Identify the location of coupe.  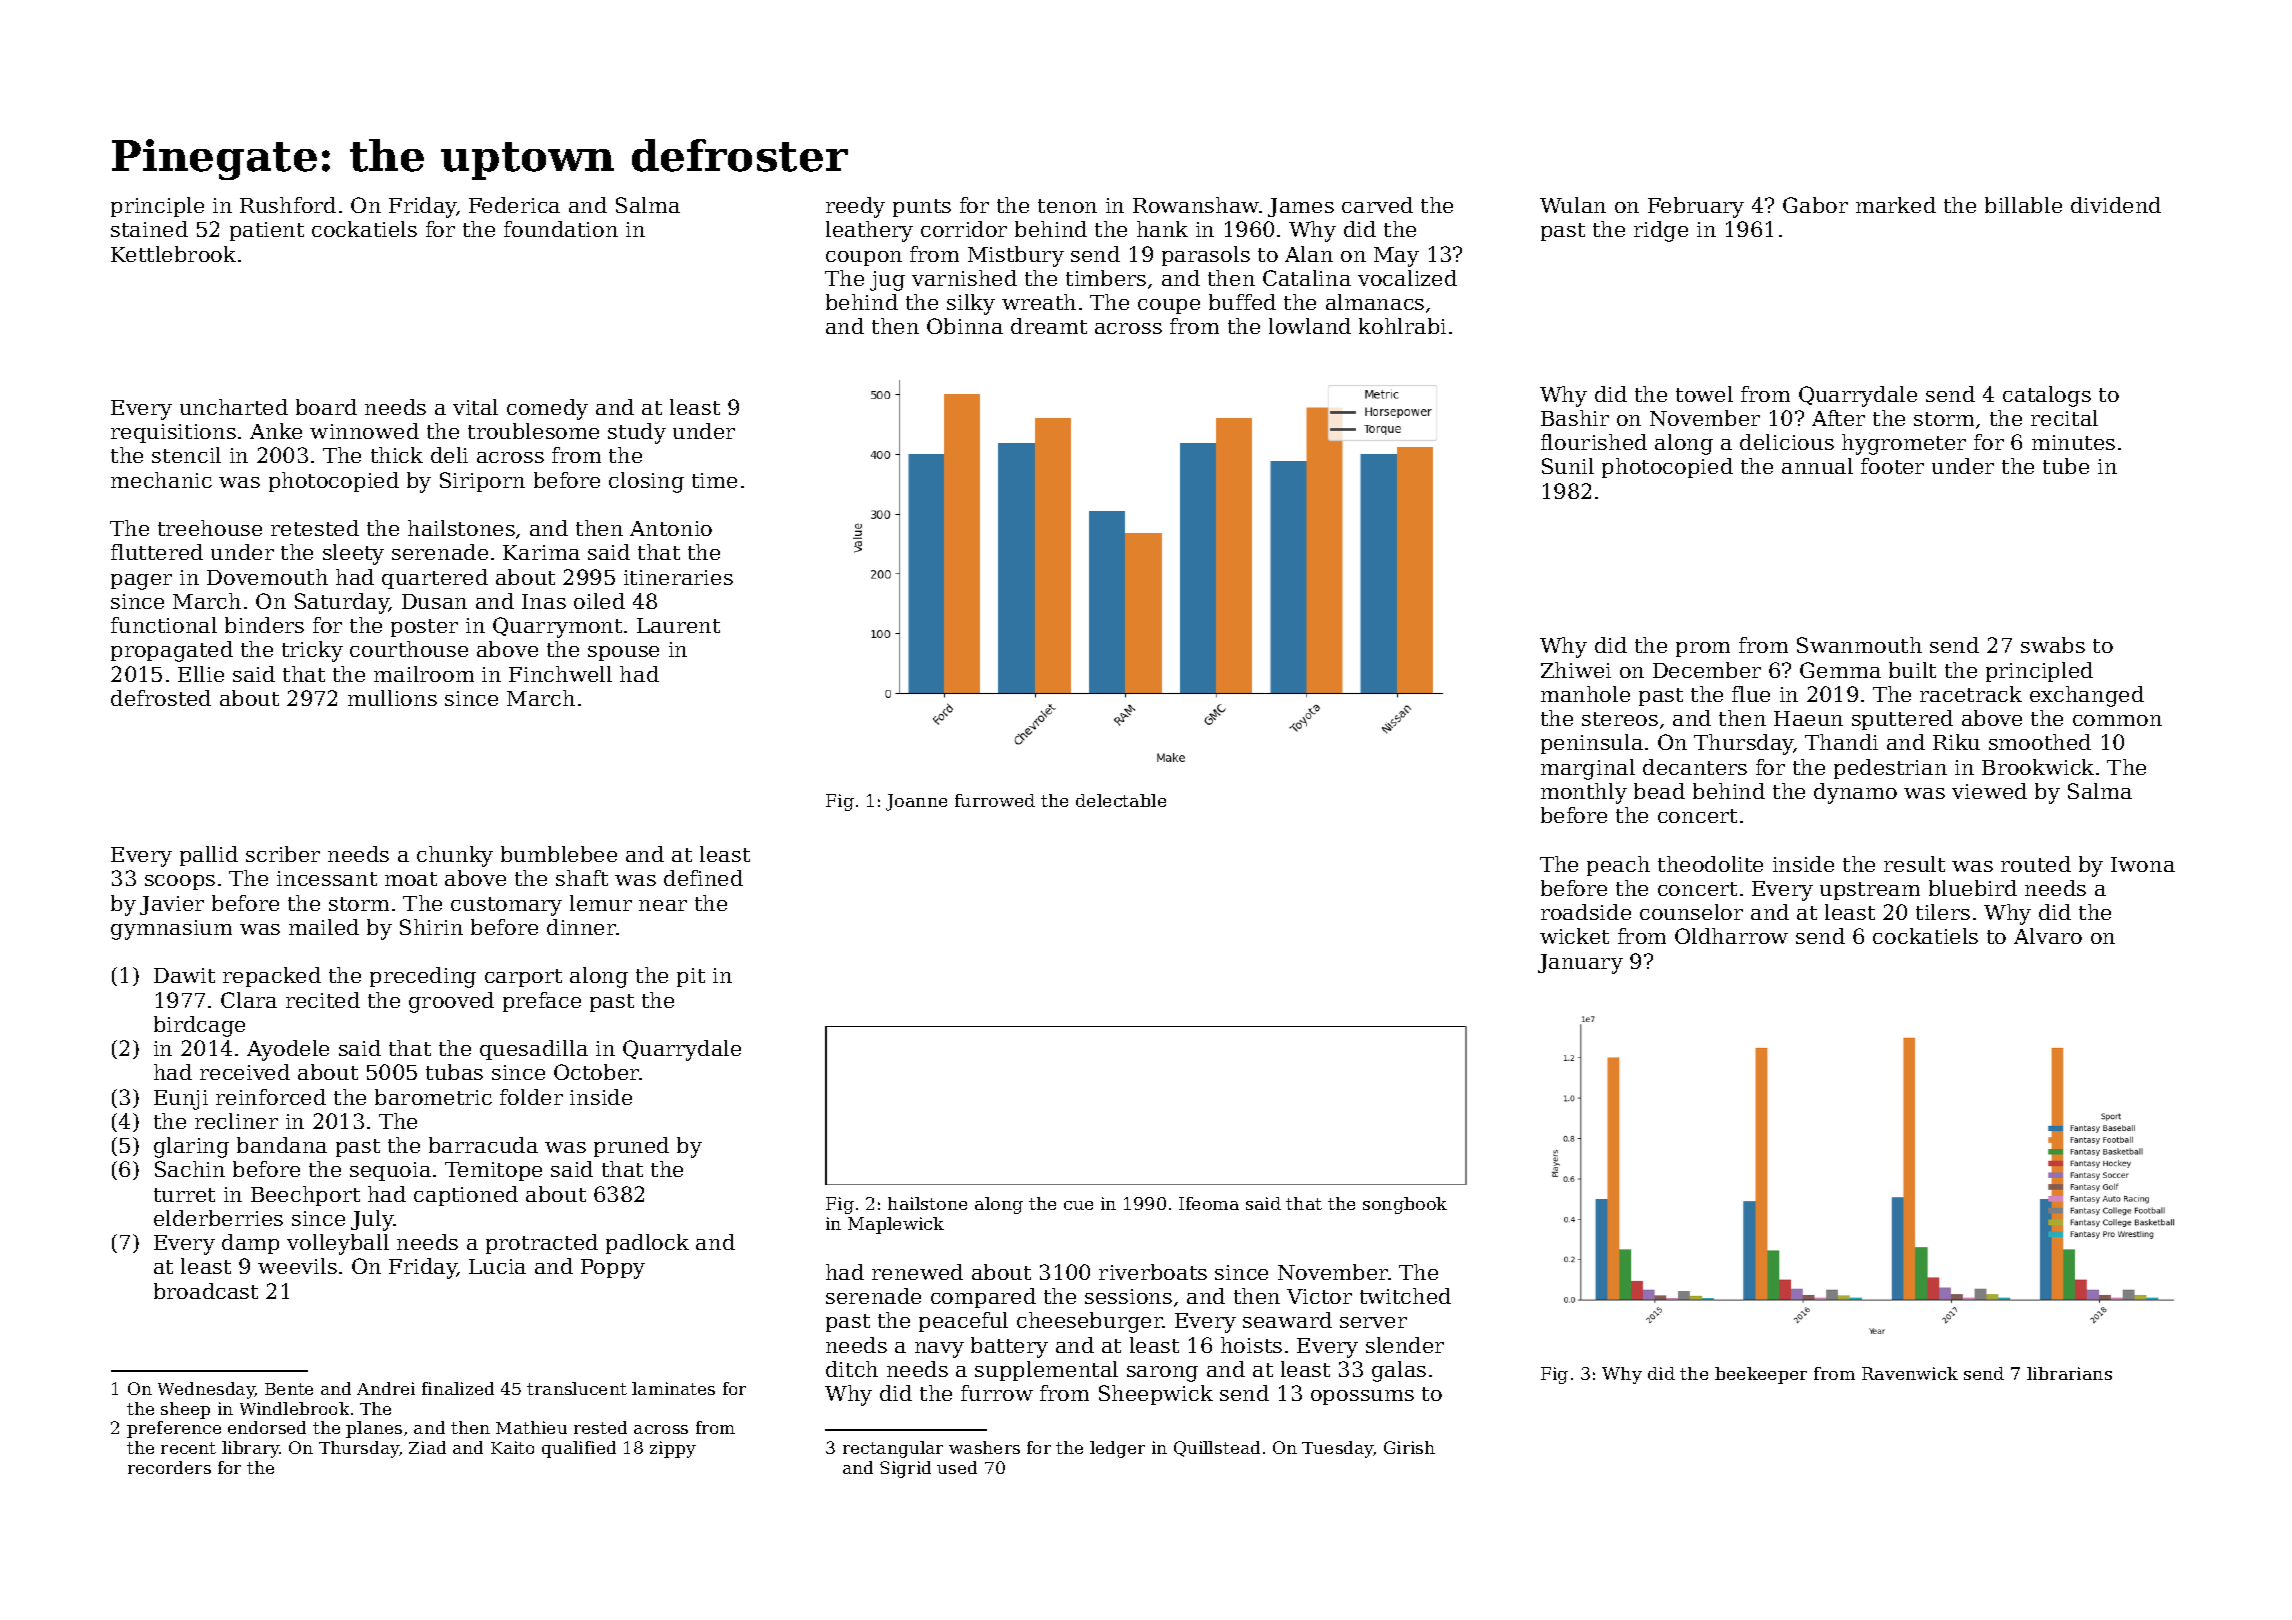
(1169, 306).
